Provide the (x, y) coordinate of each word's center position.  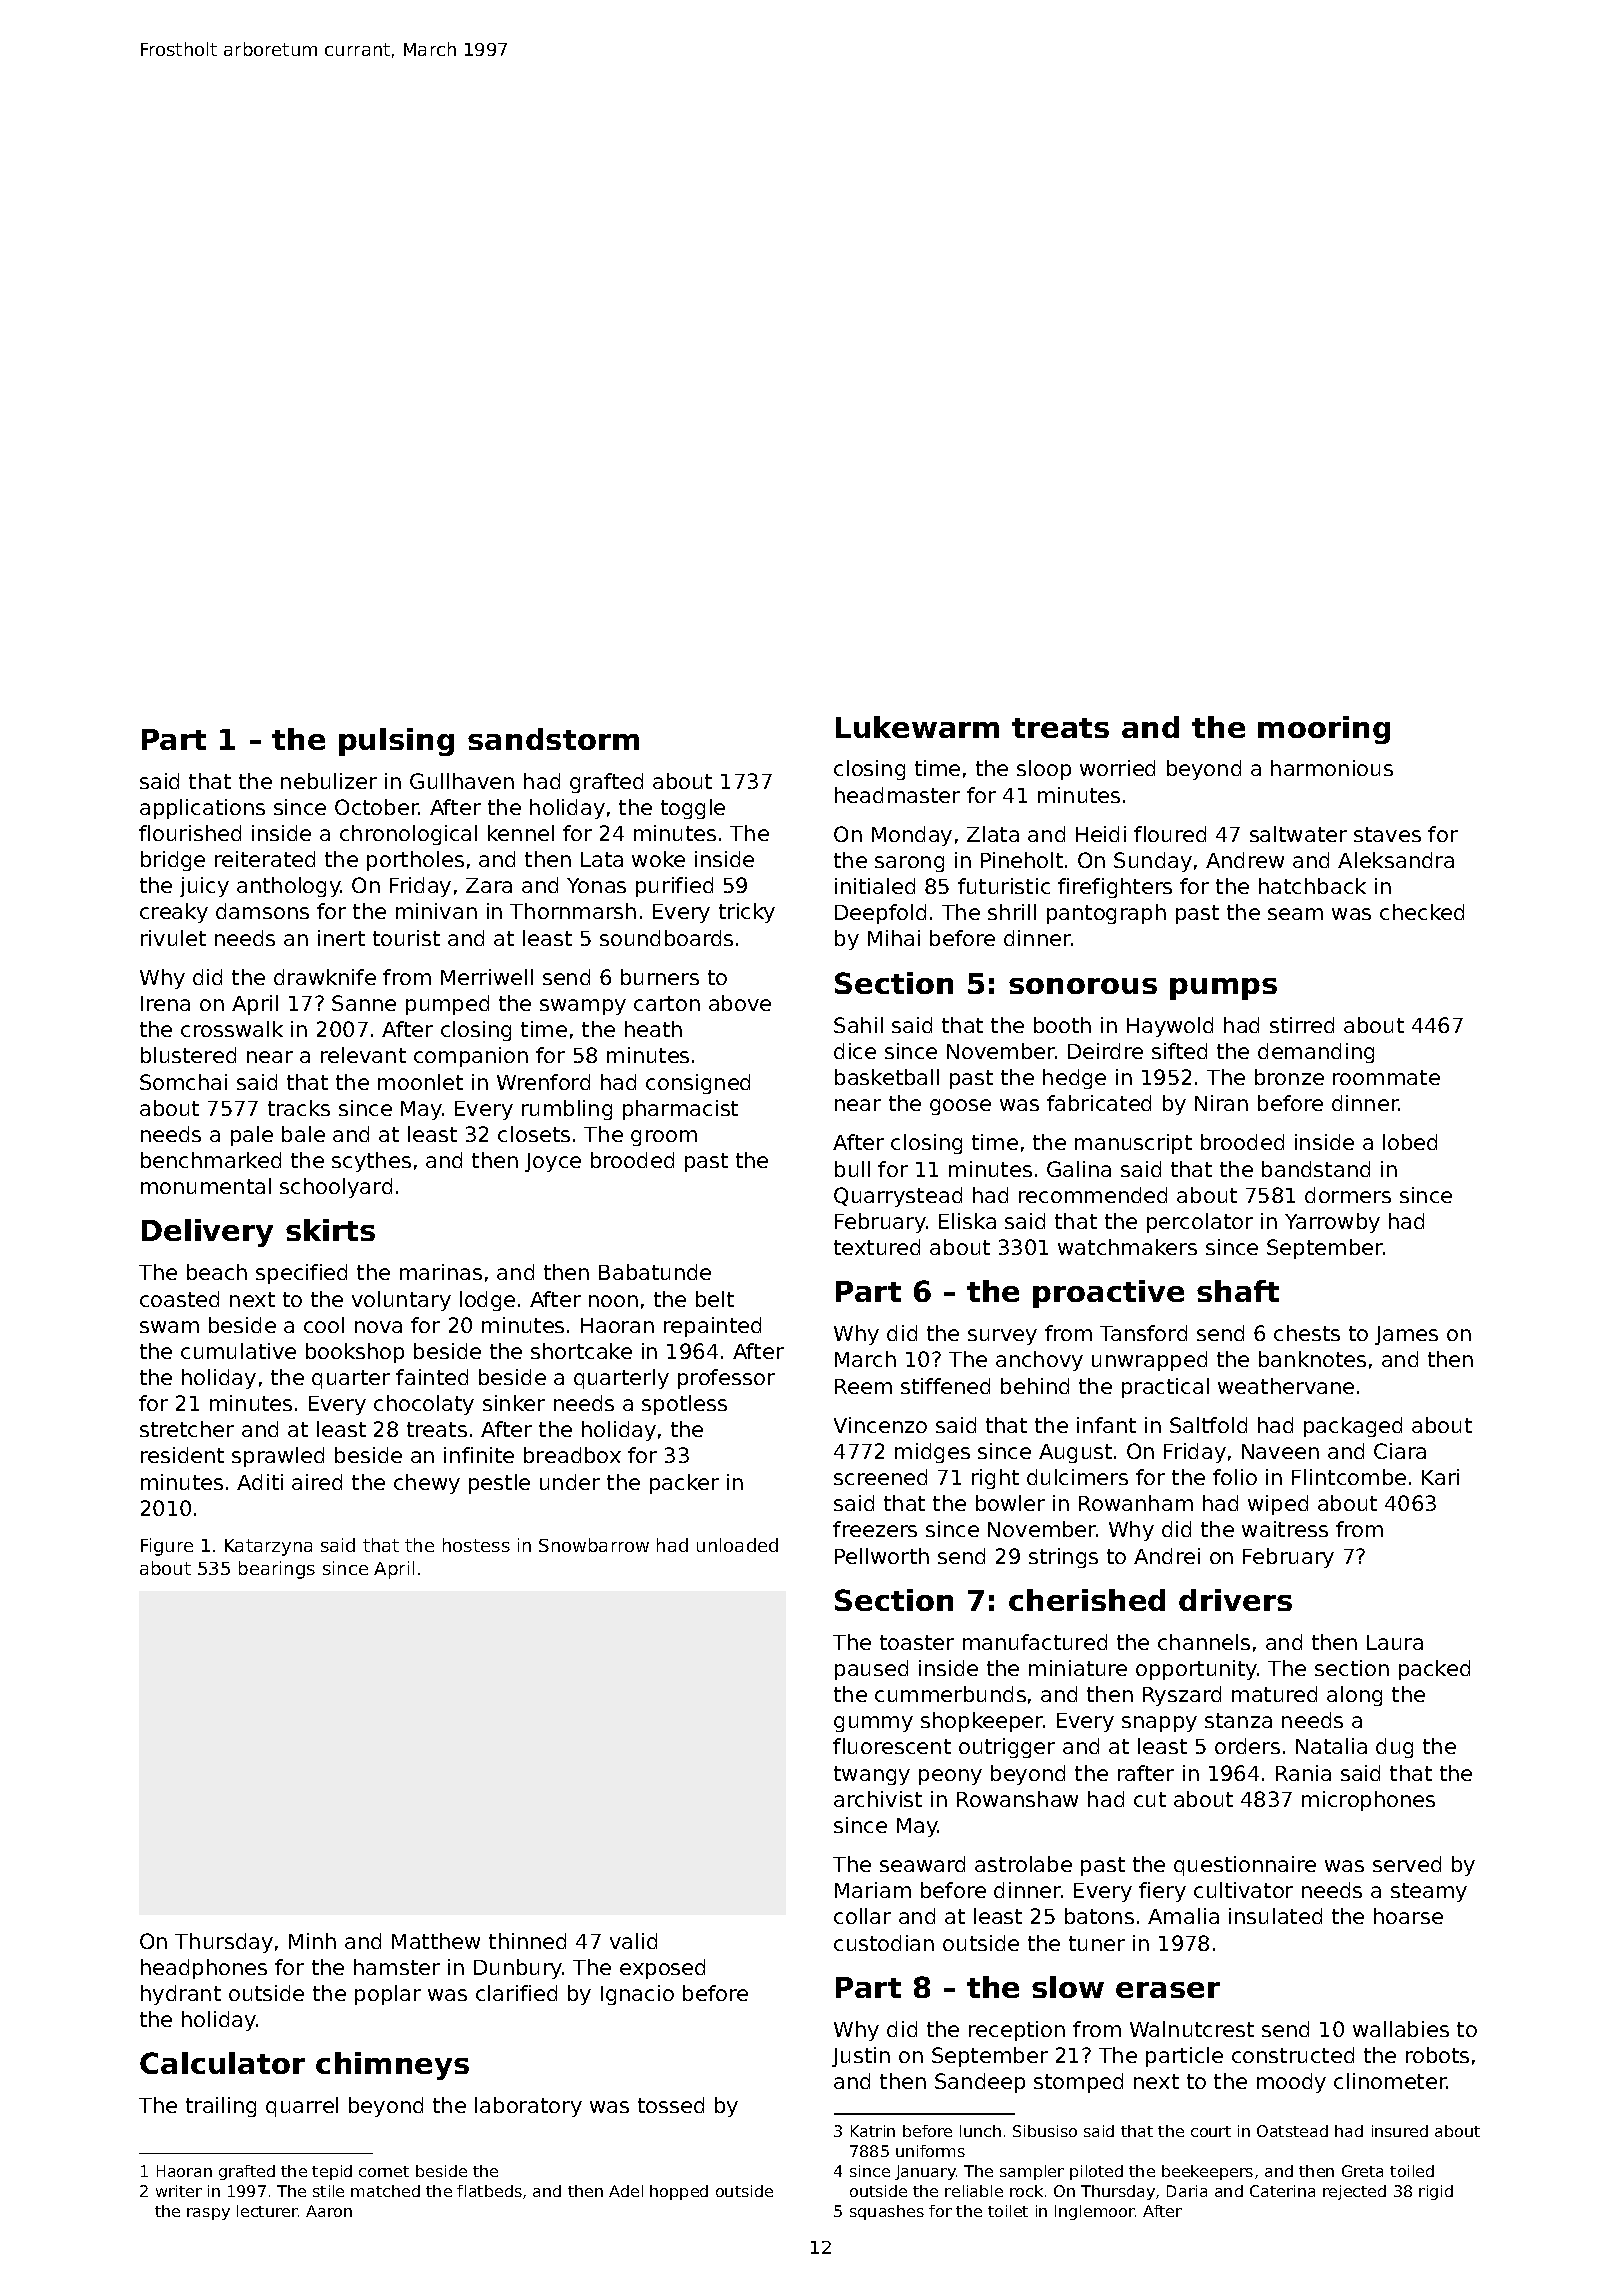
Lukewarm (917, 727)
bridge (173, 861)
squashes (887, 2212)
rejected (1354, 2192)
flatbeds (489, 2191)
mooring (1324, 730)
